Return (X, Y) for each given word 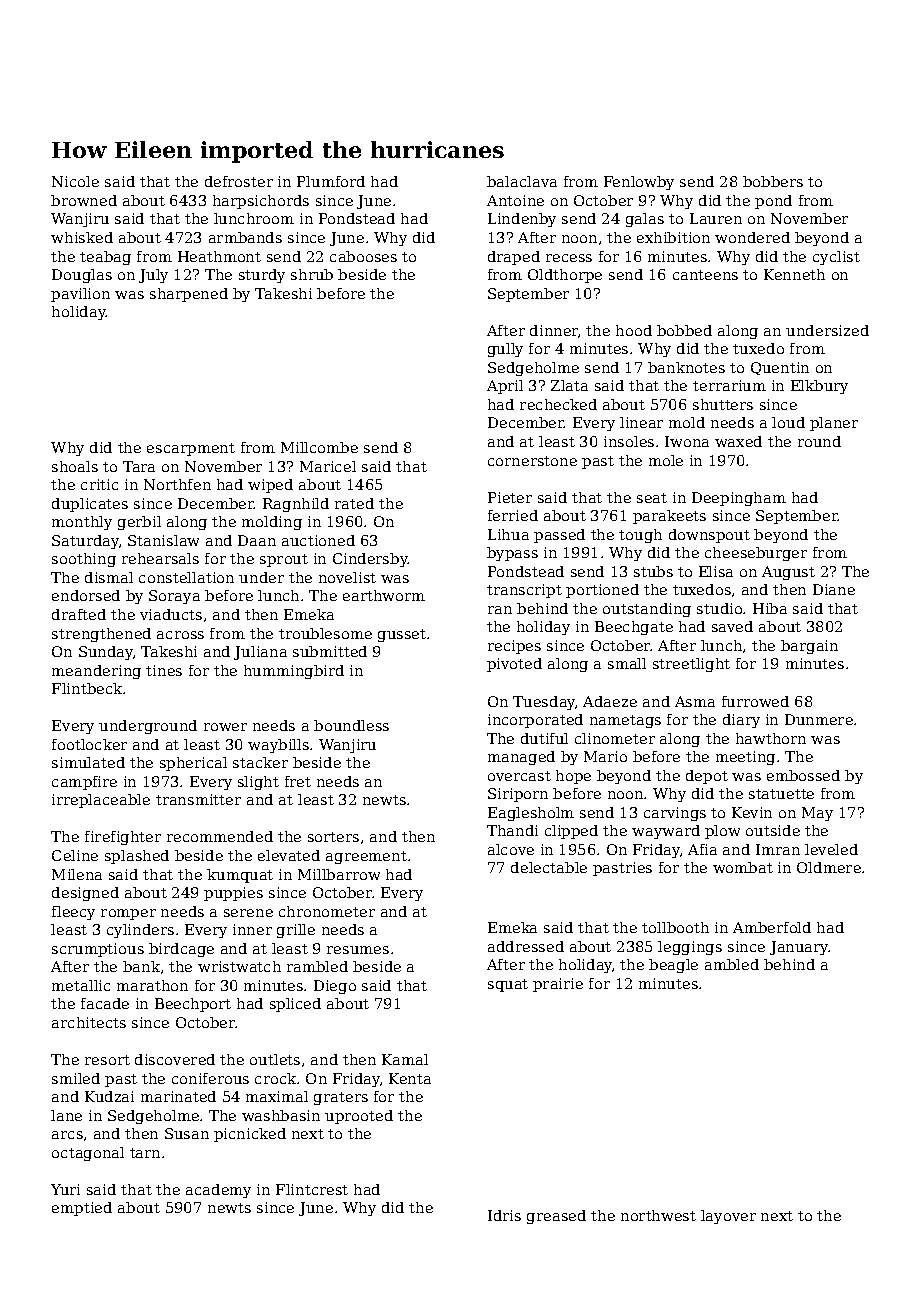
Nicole (75, 181)
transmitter (198, 799)
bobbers (773, 181)
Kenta (410, 1078)
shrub (312, 274)
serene (248, 913)
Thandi (512, 830)
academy (218, 1191)
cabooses (363, 256)
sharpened (189, 295)
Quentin (780, 368)
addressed (526, 946)
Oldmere (829, 867)
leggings (690, 948)
